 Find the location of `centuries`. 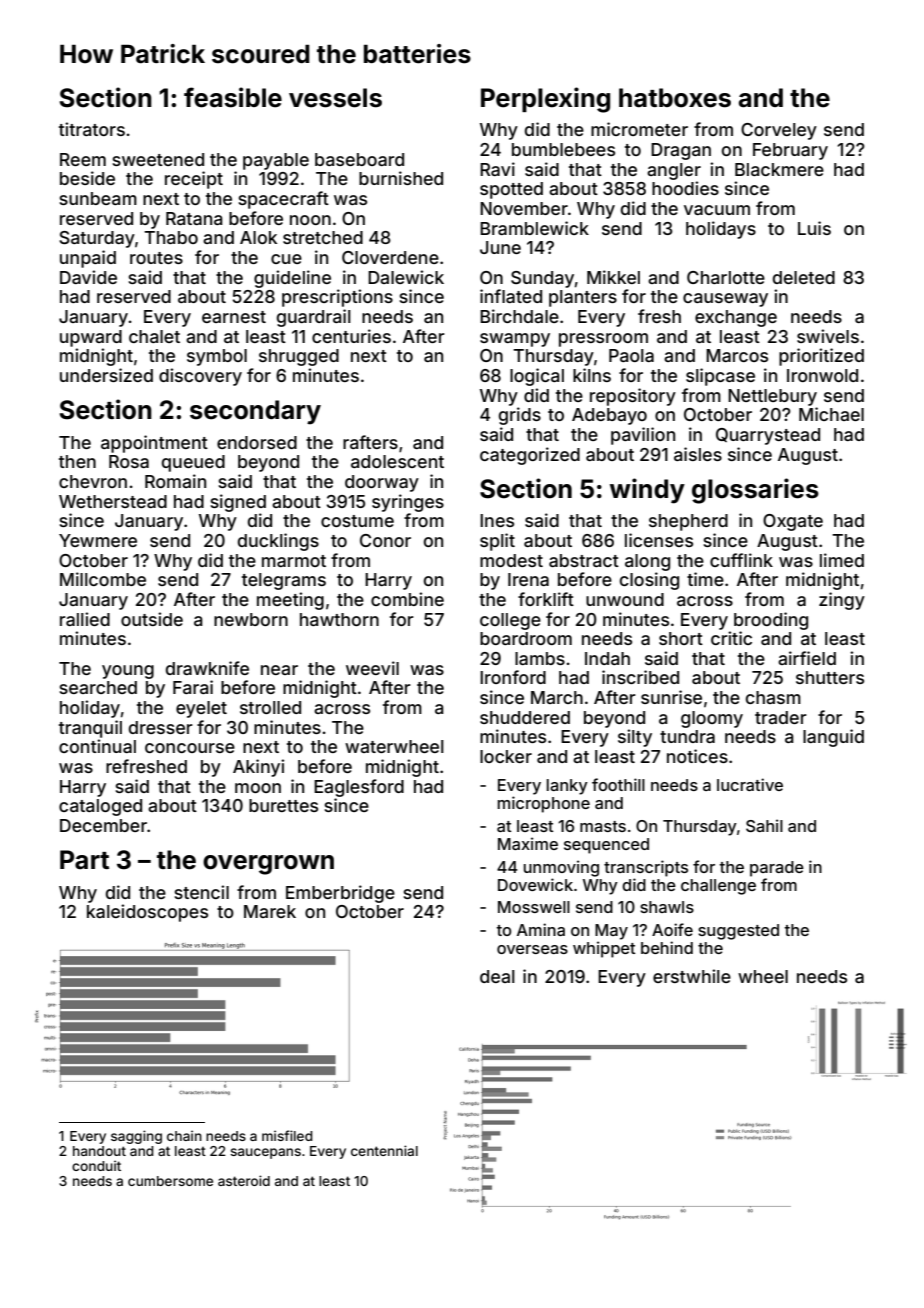

centuries is located at coordinates (351, 336).
